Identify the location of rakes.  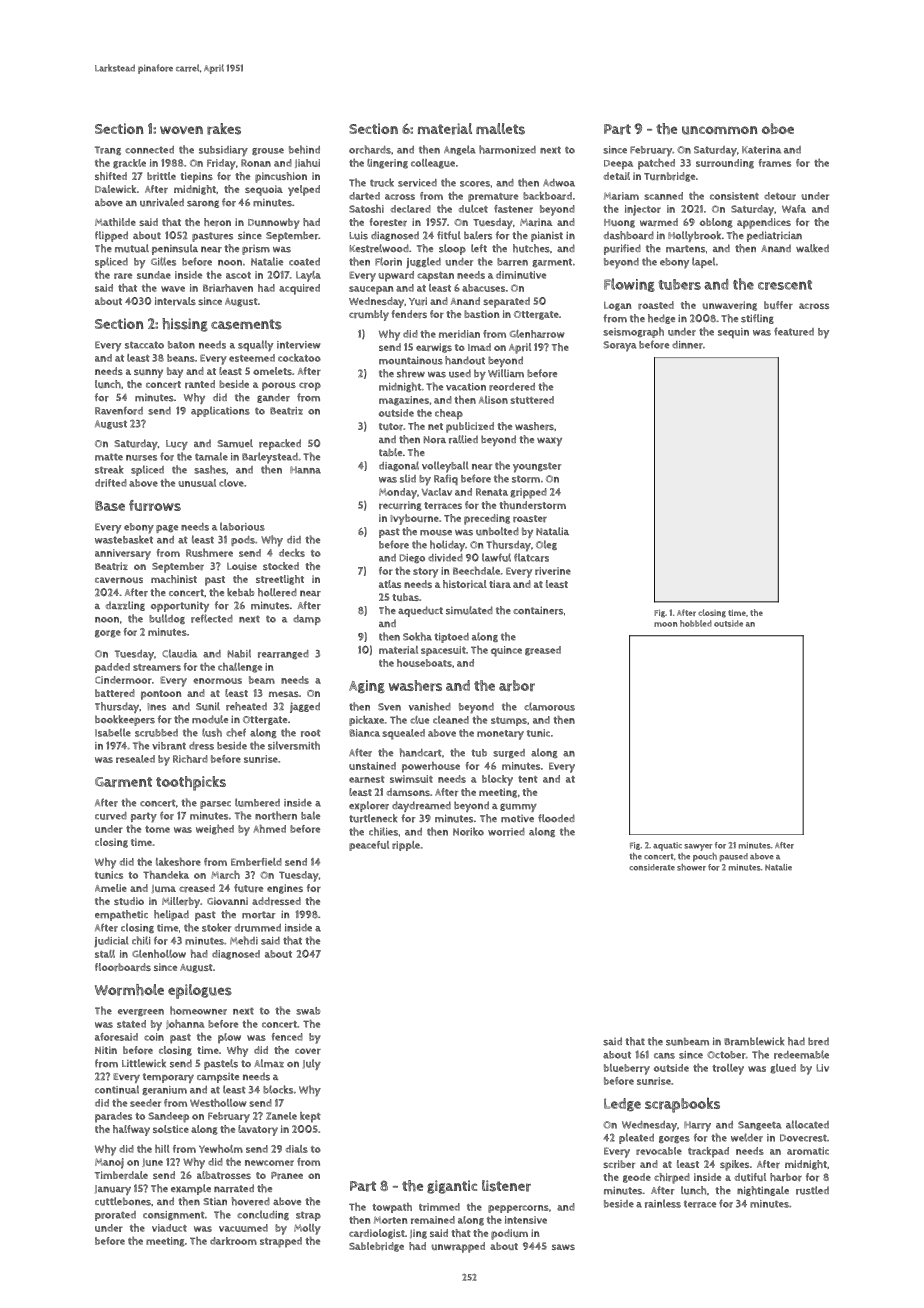
(224, 129).
